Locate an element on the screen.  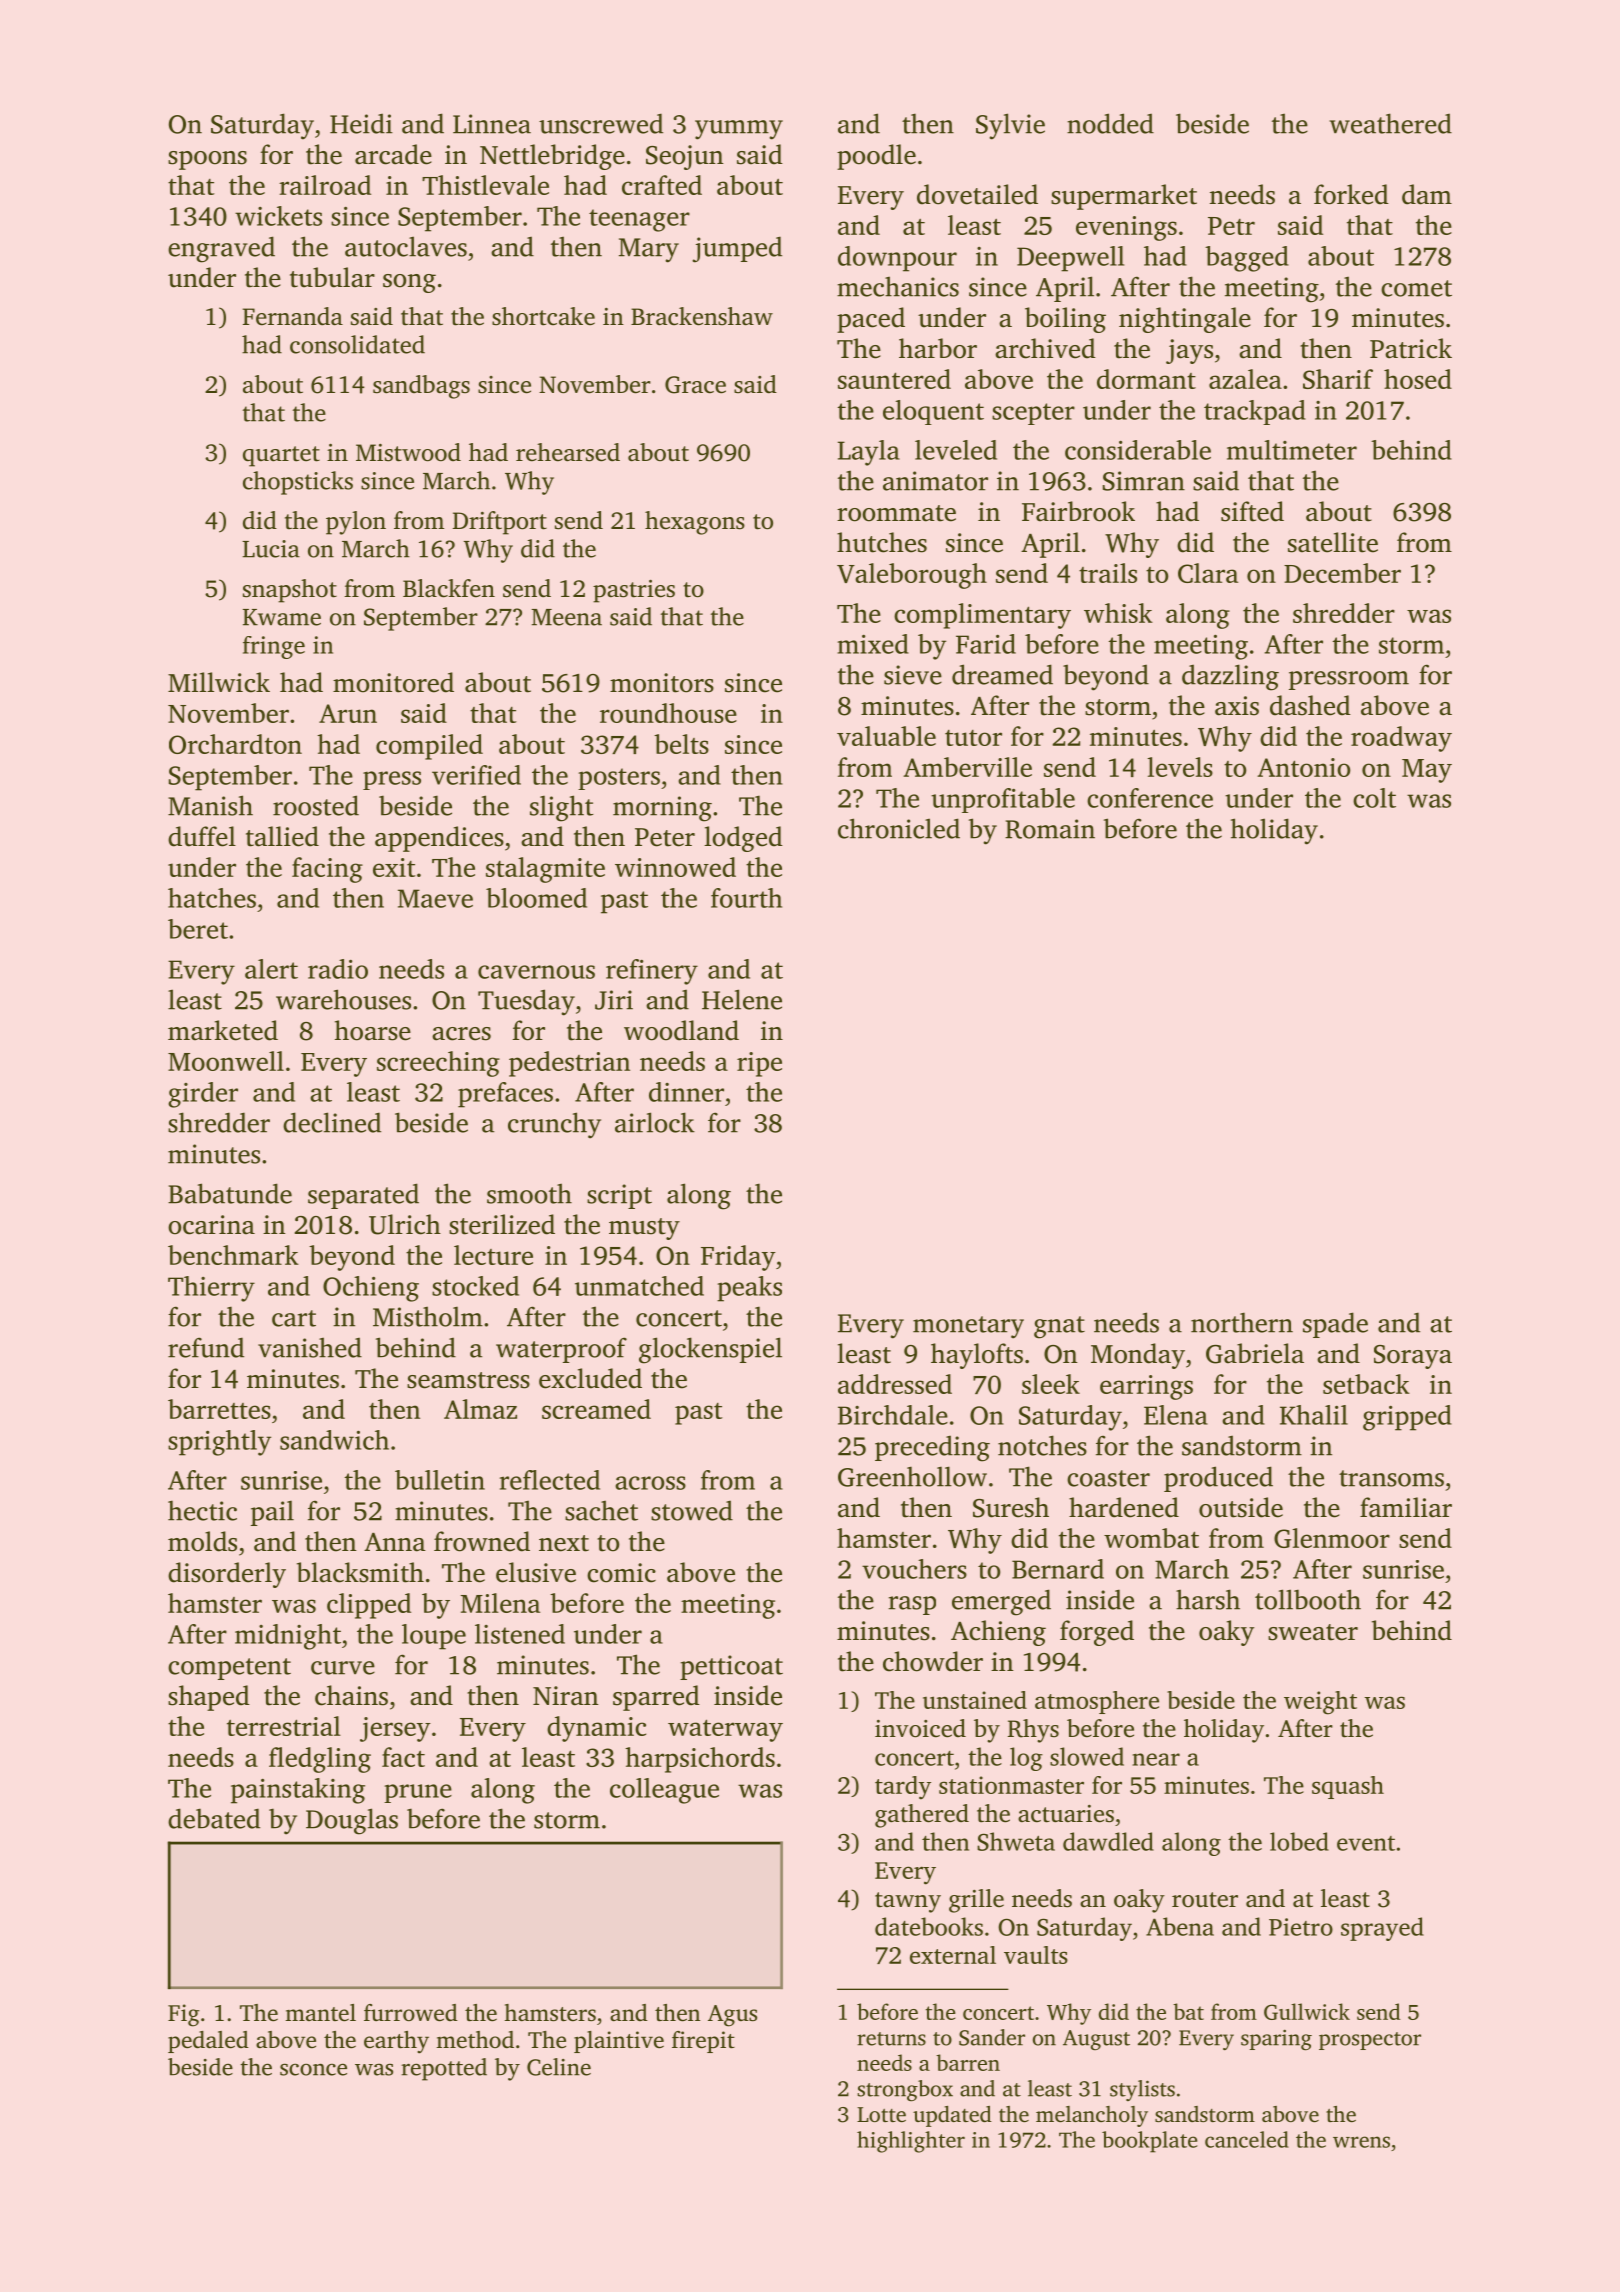
whisk is located at coordinates (1118, 613).
